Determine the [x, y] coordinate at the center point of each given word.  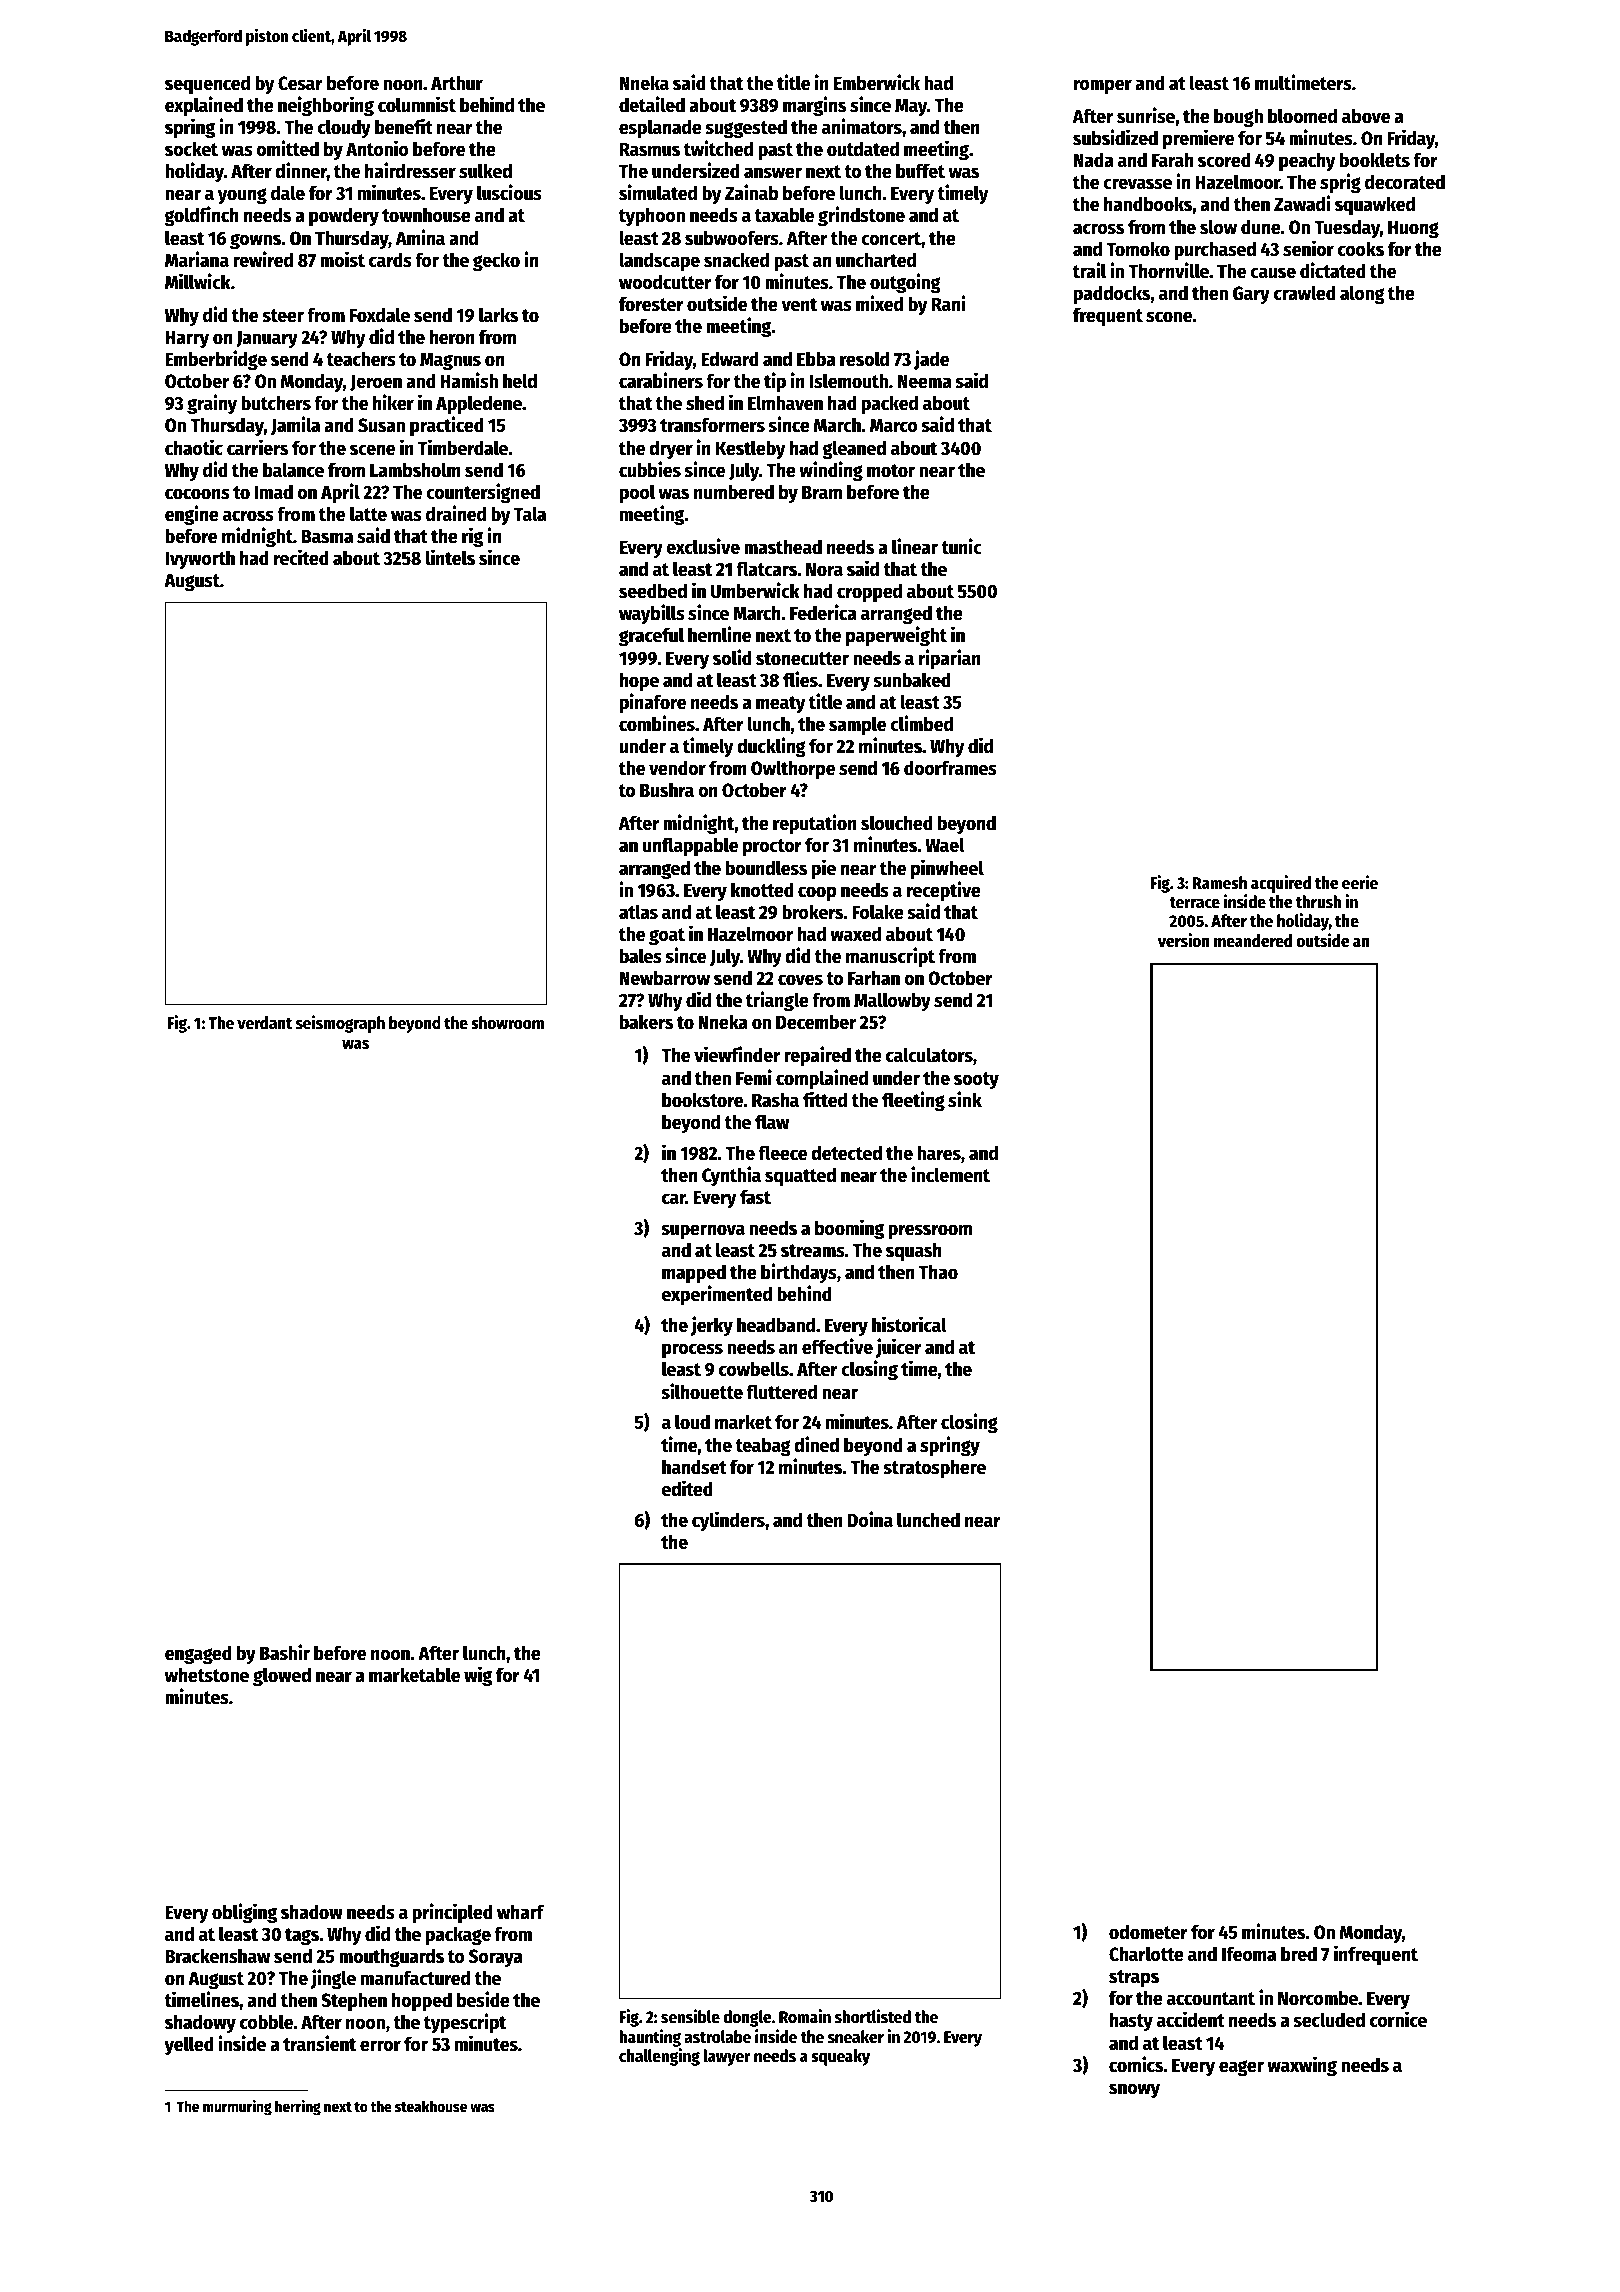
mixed [879, 303]
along [1362, 295]
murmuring [237, 2108]
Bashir [285, 1652]
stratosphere [934, 1468]
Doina [870, 1519]
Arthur [457, 83]
